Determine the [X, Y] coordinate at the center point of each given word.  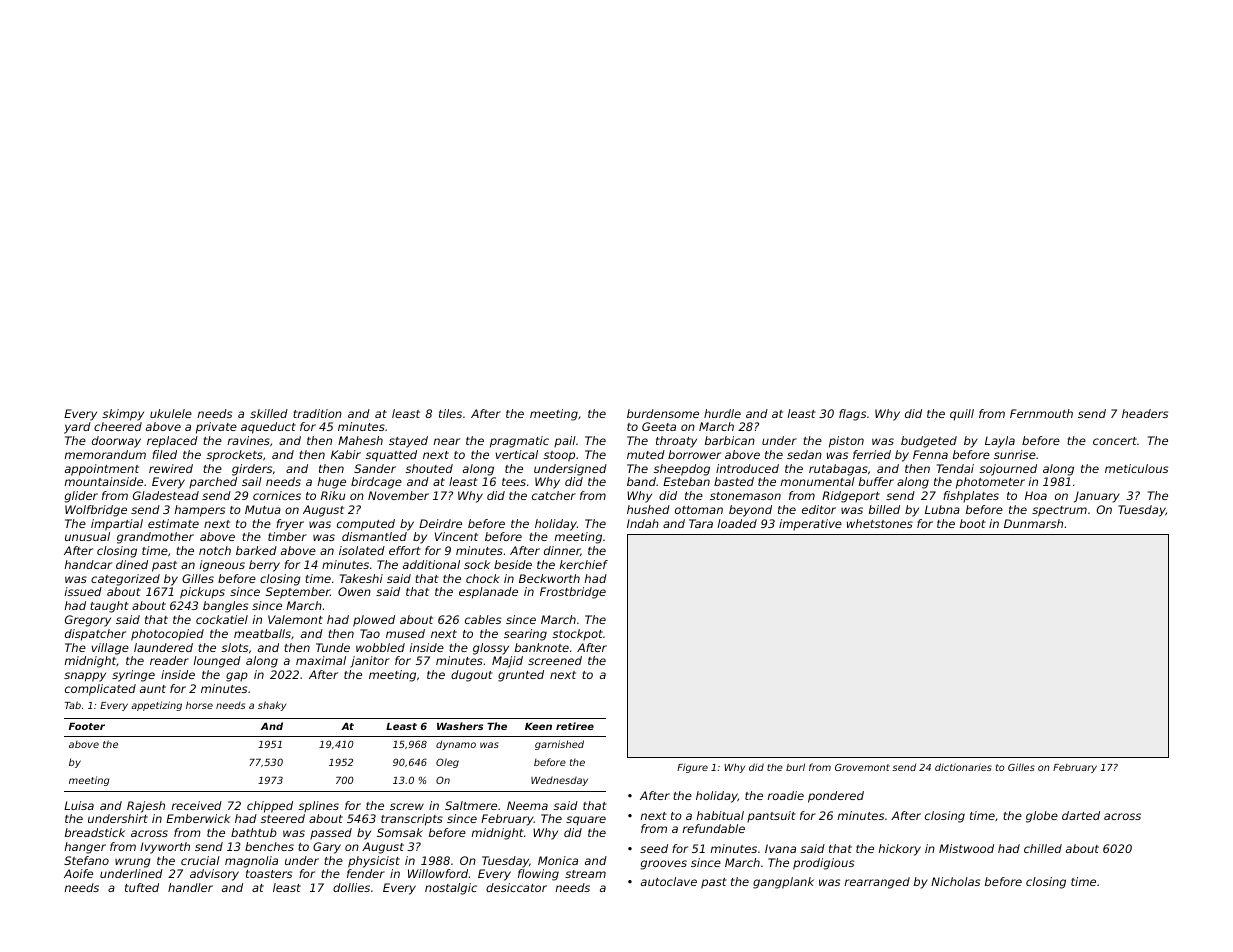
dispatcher [95, 635]
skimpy [123, 415]
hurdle [722, 413]
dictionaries [963, 767]
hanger [85, 848]
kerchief [584, 564]
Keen [538, 726]
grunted [521, 676]
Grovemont [862, 767]
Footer [87, 726]
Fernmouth [1041, 413]
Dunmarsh [1033, 523]
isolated [362, 550]
